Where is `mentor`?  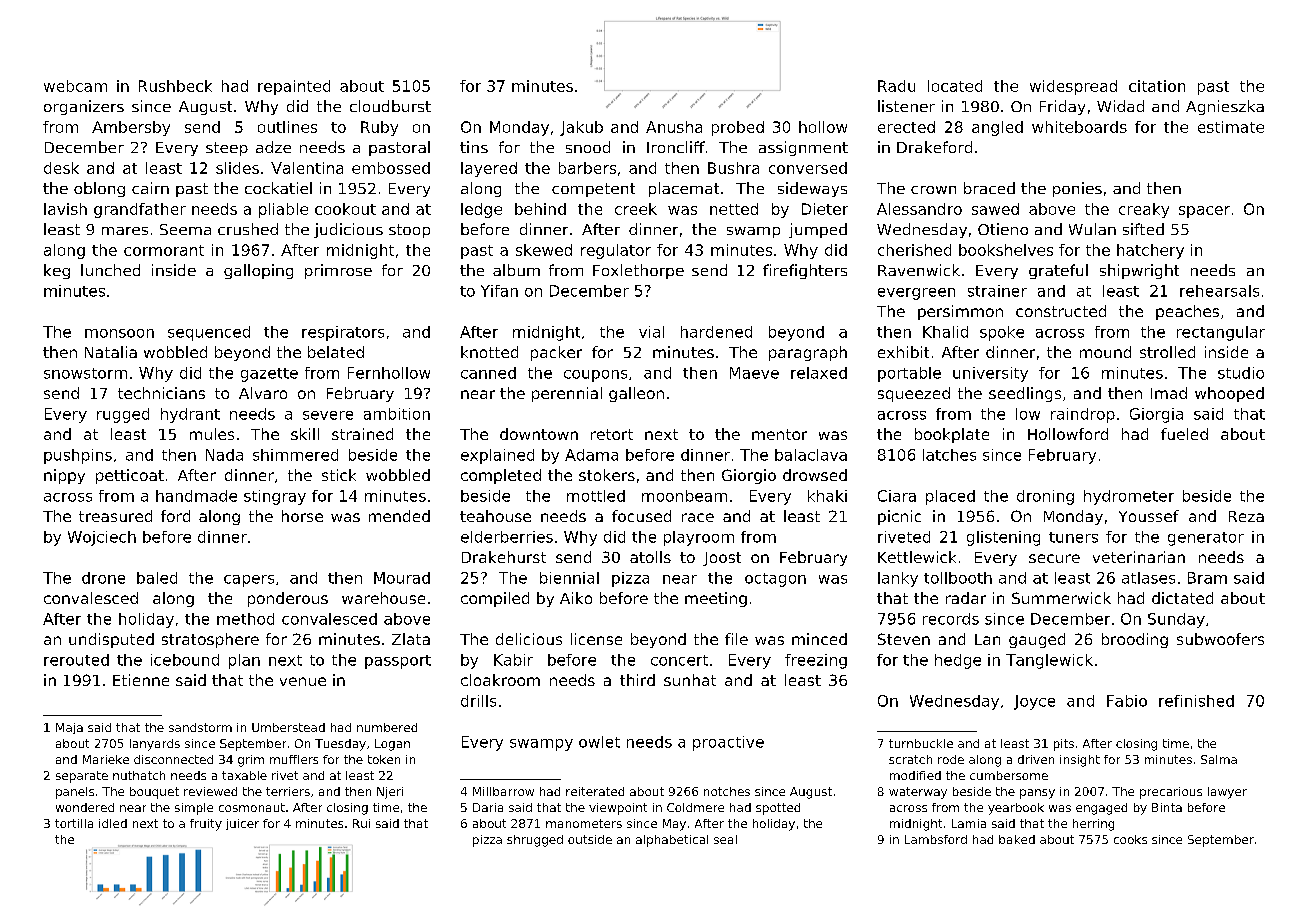 mentor is located at coordinates (779, 434).
